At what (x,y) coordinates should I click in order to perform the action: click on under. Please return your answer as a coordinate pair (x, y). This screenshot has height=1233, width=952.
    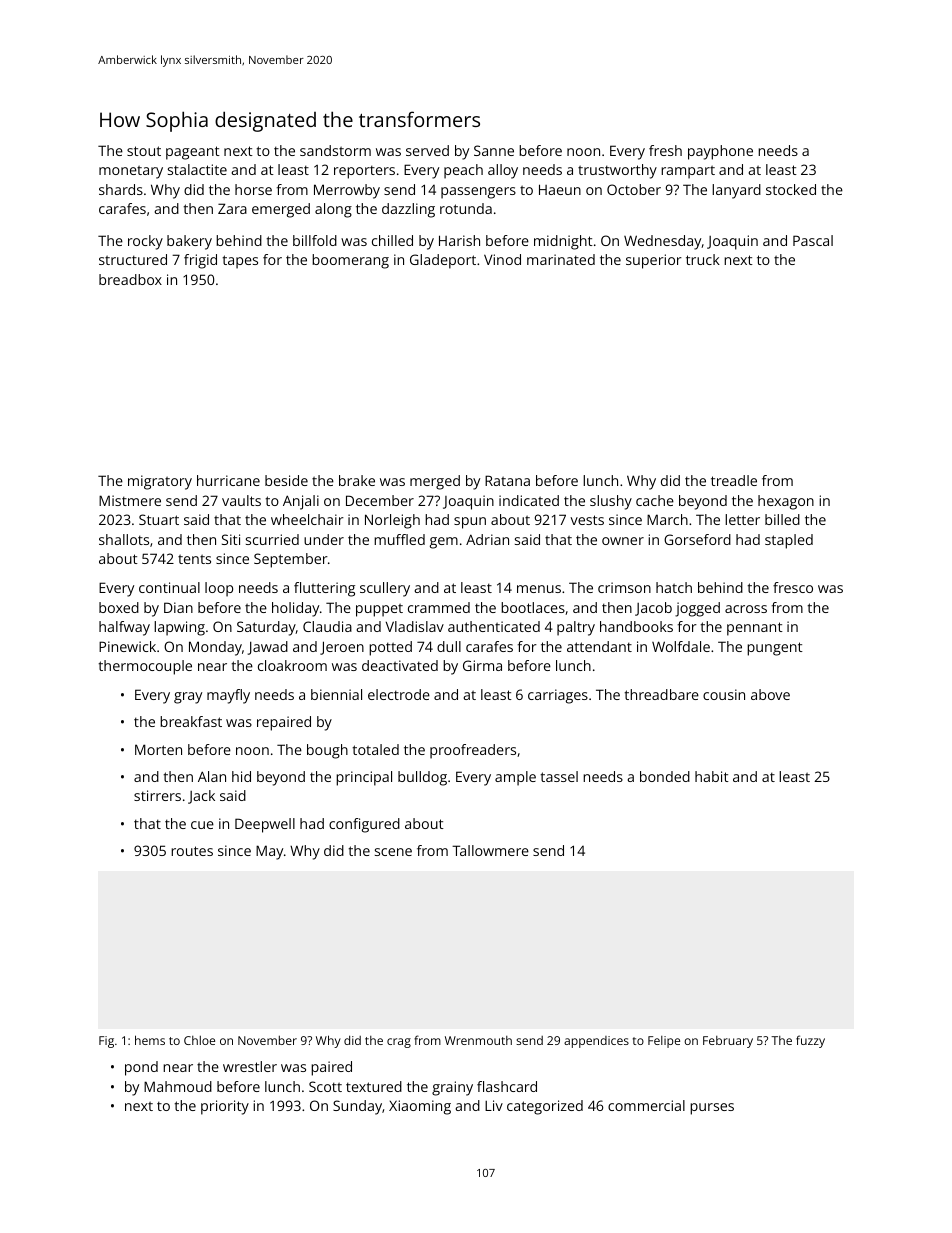
    Looking at the image, I should click on (324, 539).
